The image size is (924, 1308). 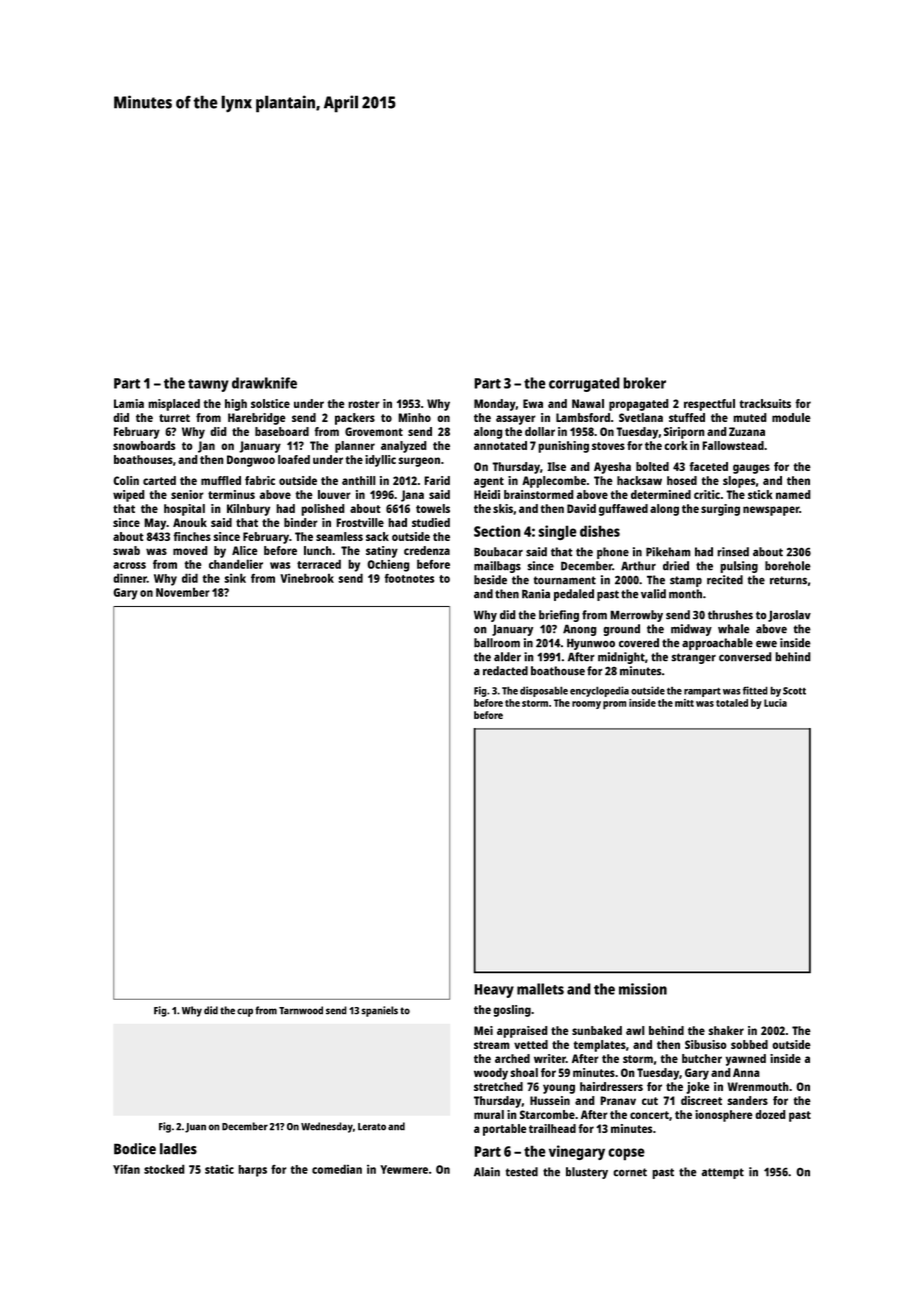 I want to click on sunbaked, so click(x=597, y=1030).
